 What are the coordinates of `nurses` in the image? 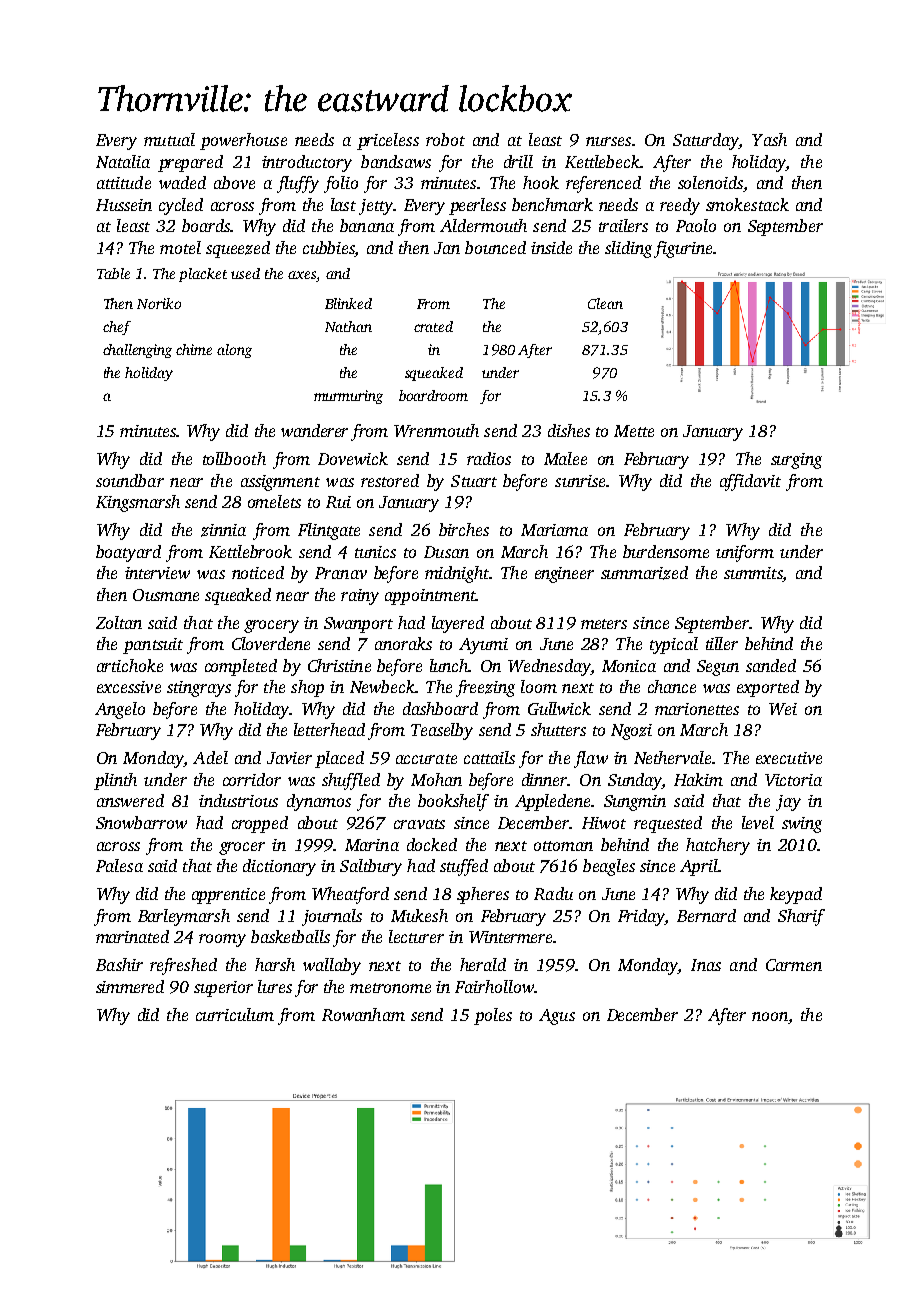 It's located at (608, 141).
